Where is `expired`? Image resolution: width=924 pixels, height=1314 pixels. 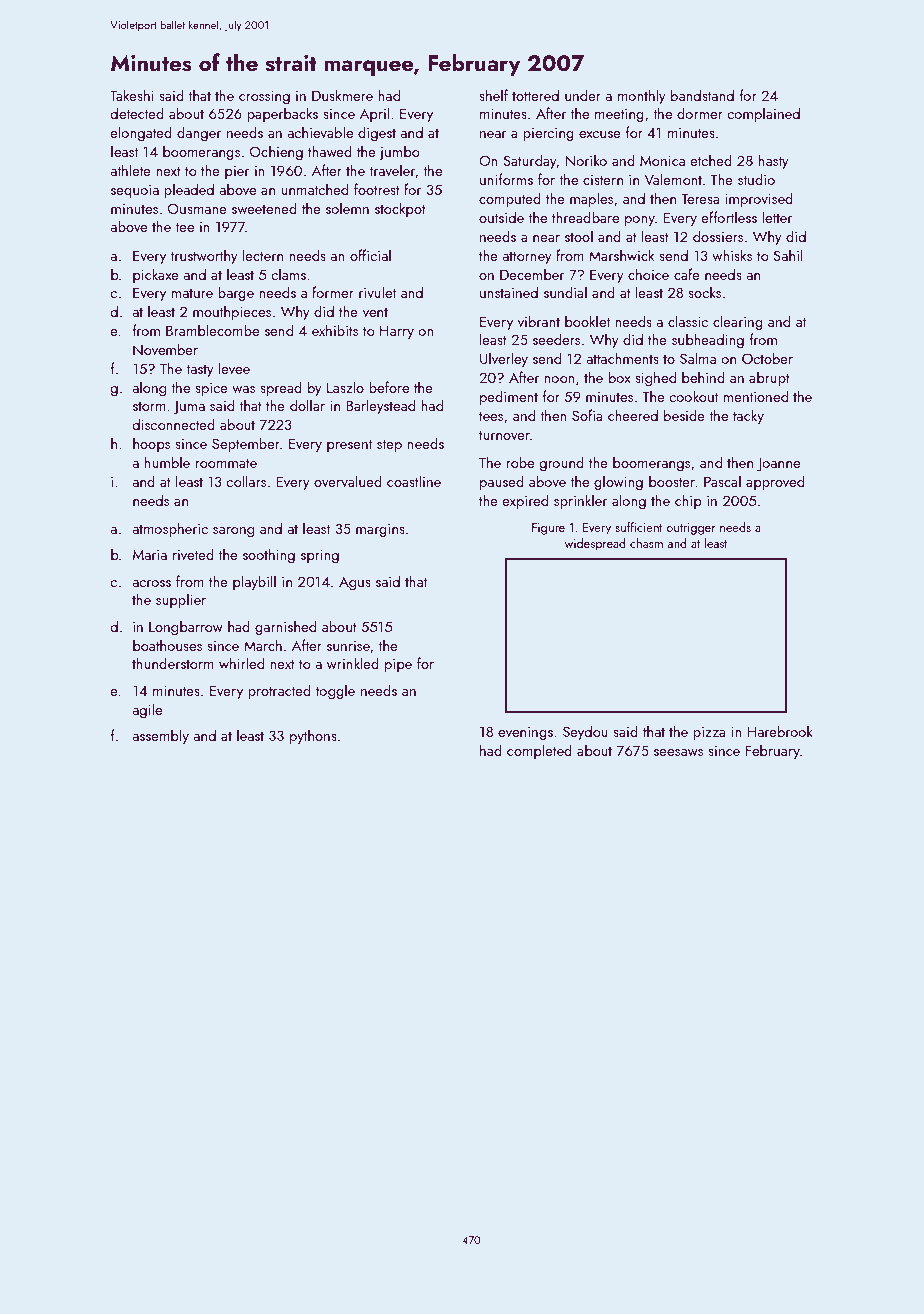 expired is located at coordinates (525, 501).
